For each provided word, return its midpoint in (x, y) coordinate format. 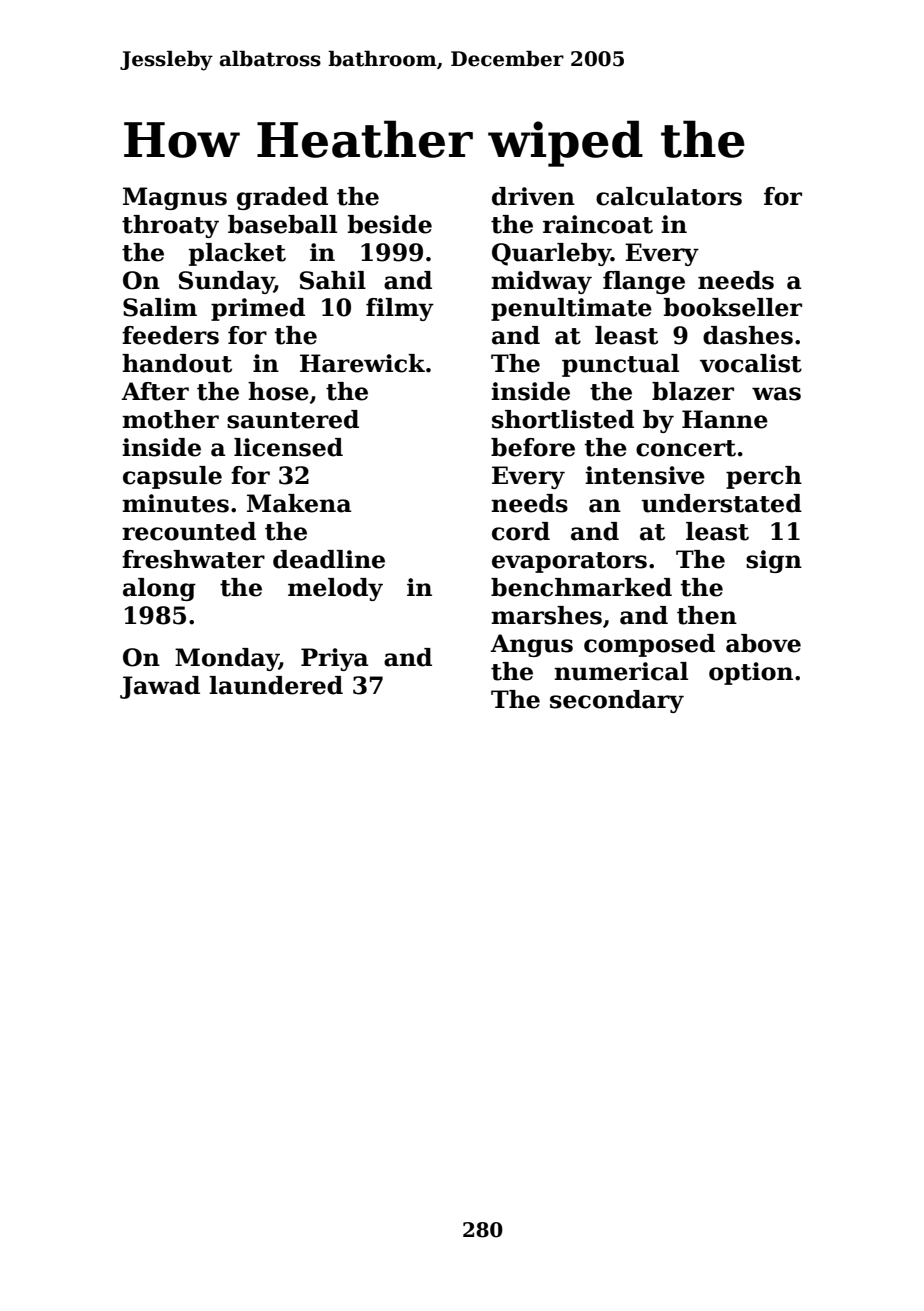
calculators (669, 196)
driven (533, 196)
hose (278, 391)
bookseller (733, 307)
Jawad (160, 687)
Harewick (362, 363)
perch (764, 477)
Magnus (175, 198)
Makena (299, 503)
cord (521, 531)
